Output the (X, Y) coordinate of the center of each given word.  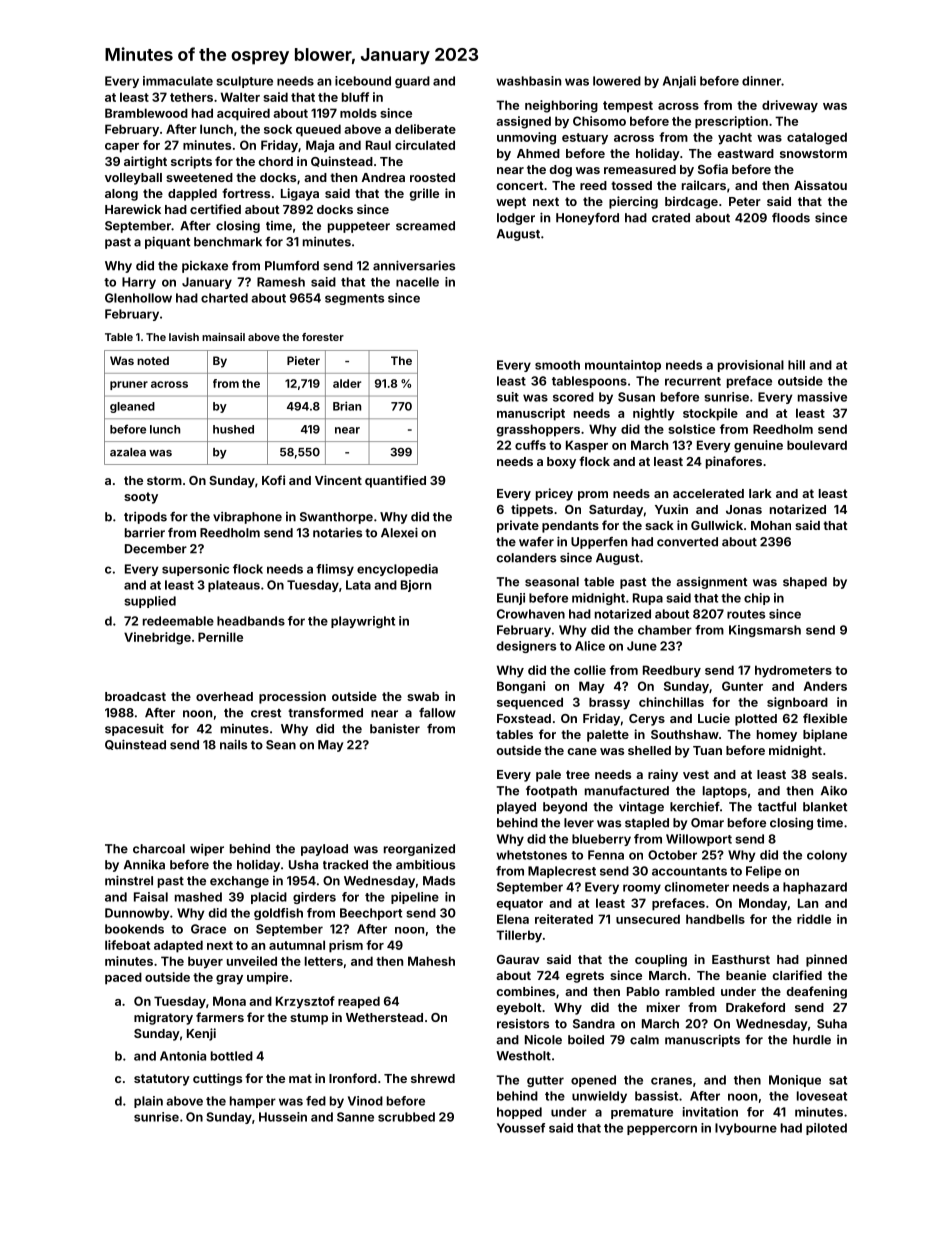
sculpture (244, 82)
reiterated (564, 919)
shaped (805, 583)
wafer (536, 542)
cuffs (530, 445)
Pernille (220, 637)
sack (659, 525)
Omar (707, 823)
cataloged (817, 138)
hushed (233, 429)
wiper (207, 850)
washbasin (528, 81)
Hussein (283, 1117)
